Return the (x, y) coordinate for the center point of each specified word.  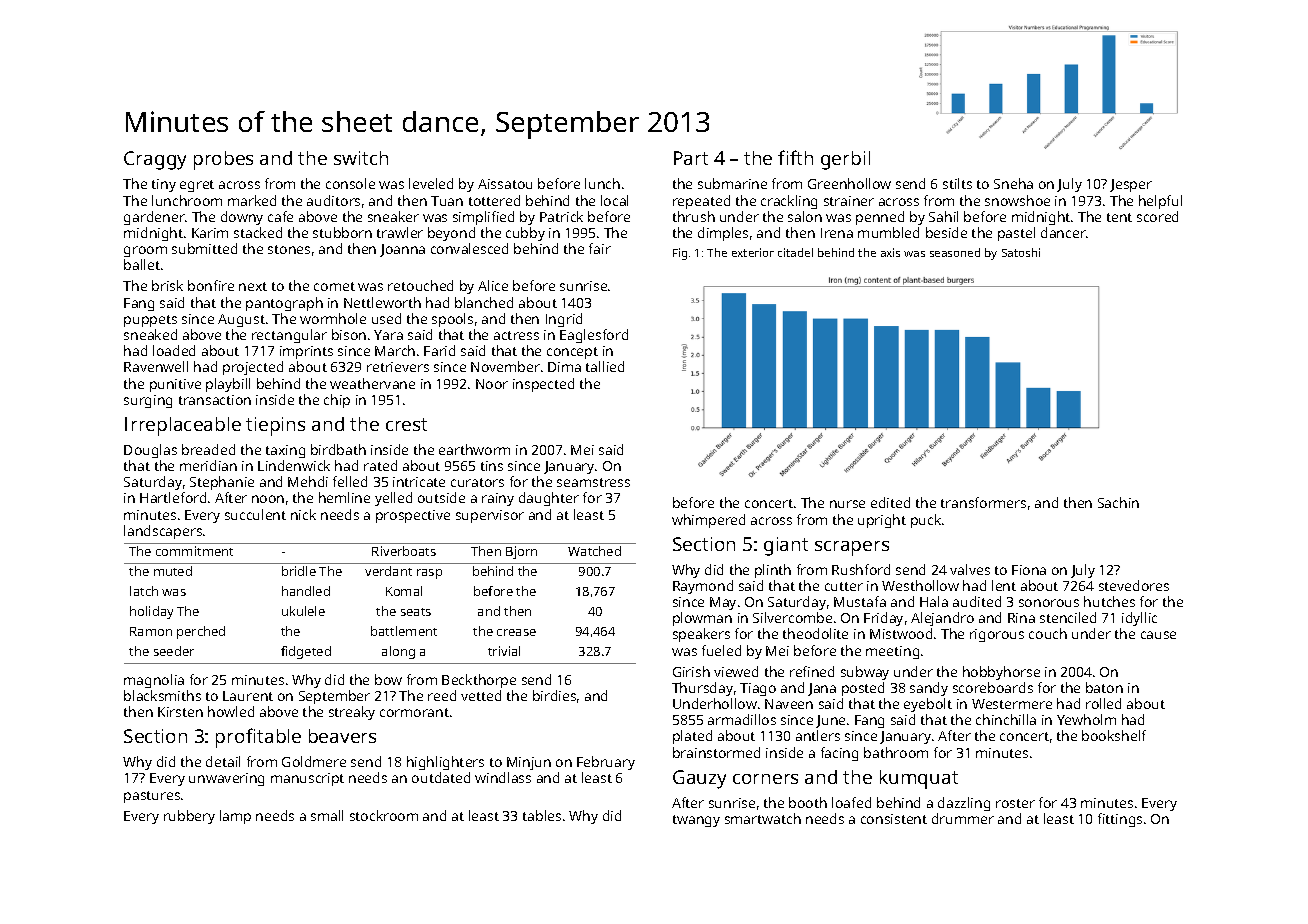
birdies (554, 695)
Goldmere (314, 761)
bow (388, 679)
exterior (753, 252)
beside (946, 232)
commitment (194, 551)
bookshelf (1114, 735)
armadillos (742, 719)
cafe (280, 216)
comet (334, 286)
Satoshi (1021, 252)
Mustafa (860, 601)
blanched (484, 302)
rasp (429, 574)
